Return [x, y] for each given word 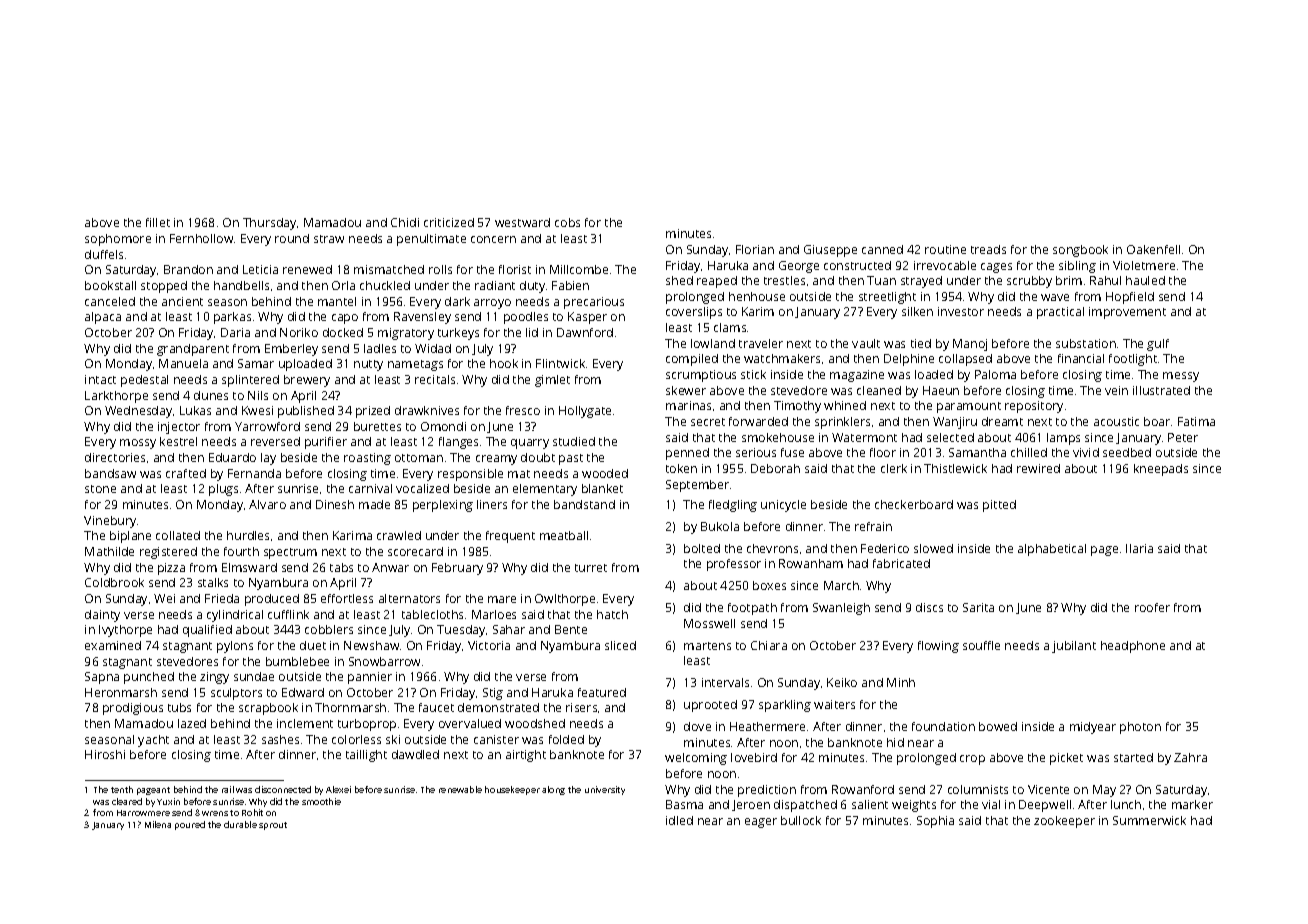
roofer [1152, 607]
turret [591, 568]
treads [988, 249]
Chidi [405, 222]
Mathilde [109, 551]
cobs [567, 222]
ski [393, 739]
